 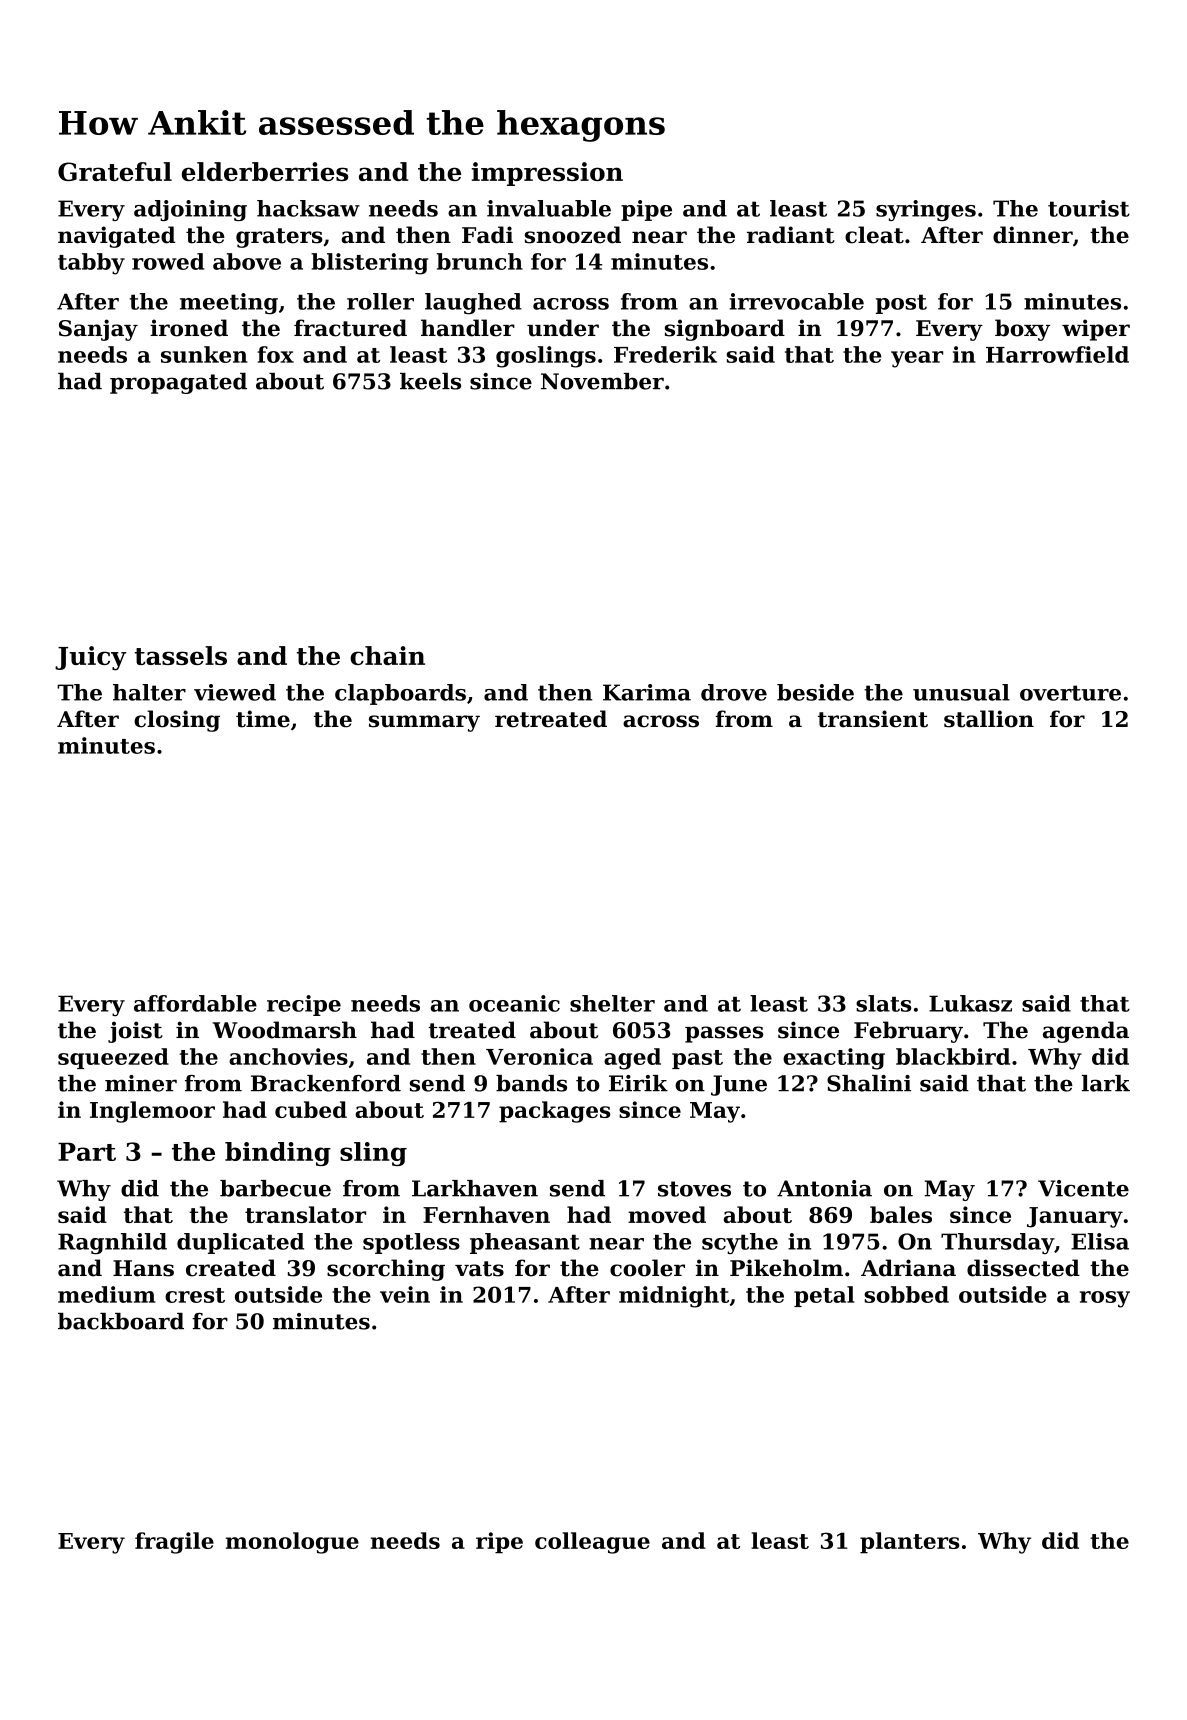 I want to click on colleague, so click(x=592, y=1543).
